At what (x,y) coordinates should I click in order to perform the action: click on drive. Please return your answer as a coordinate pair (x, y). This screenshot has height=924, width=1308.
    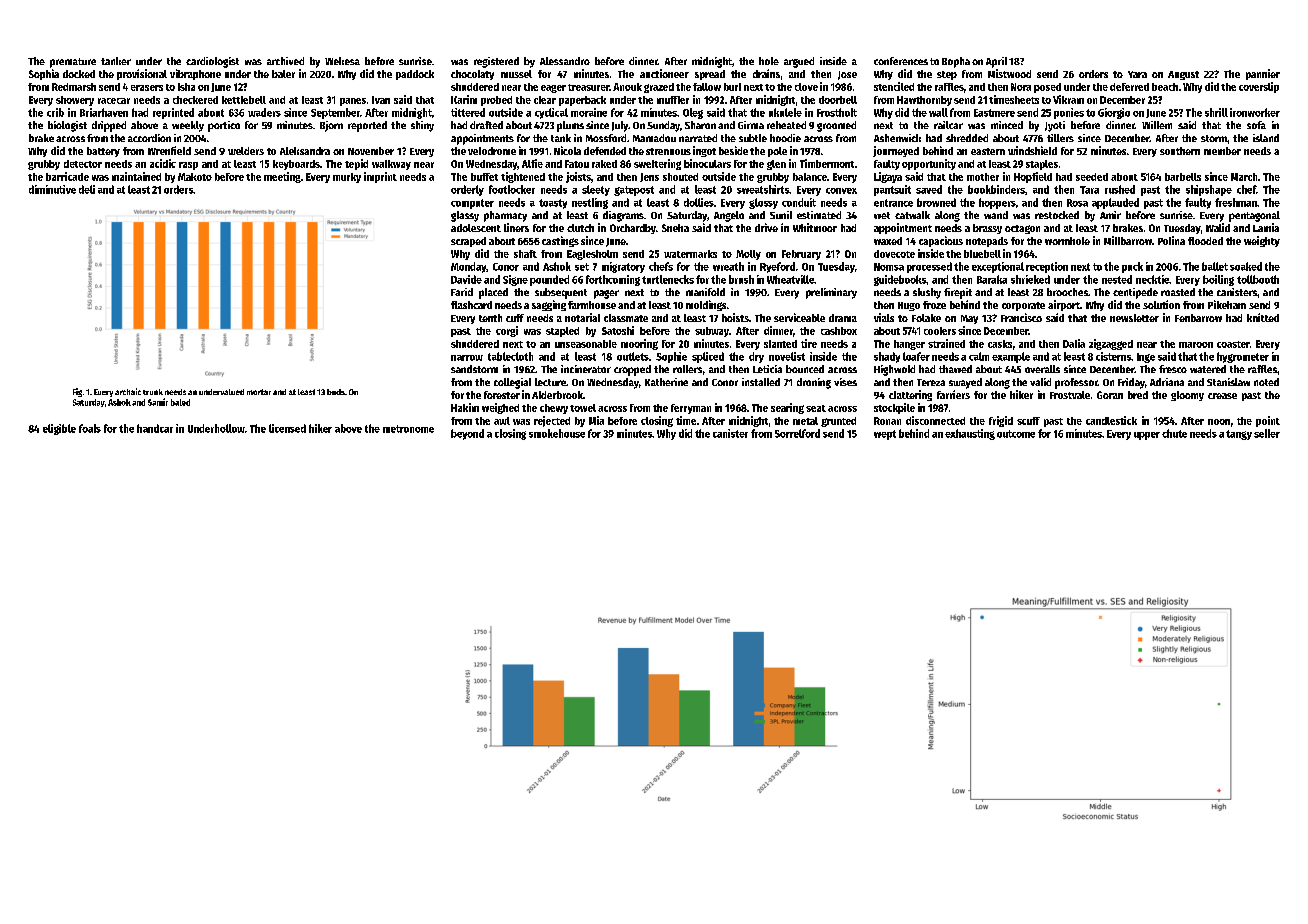
    Looking at the image, I should click on (766, 227).
